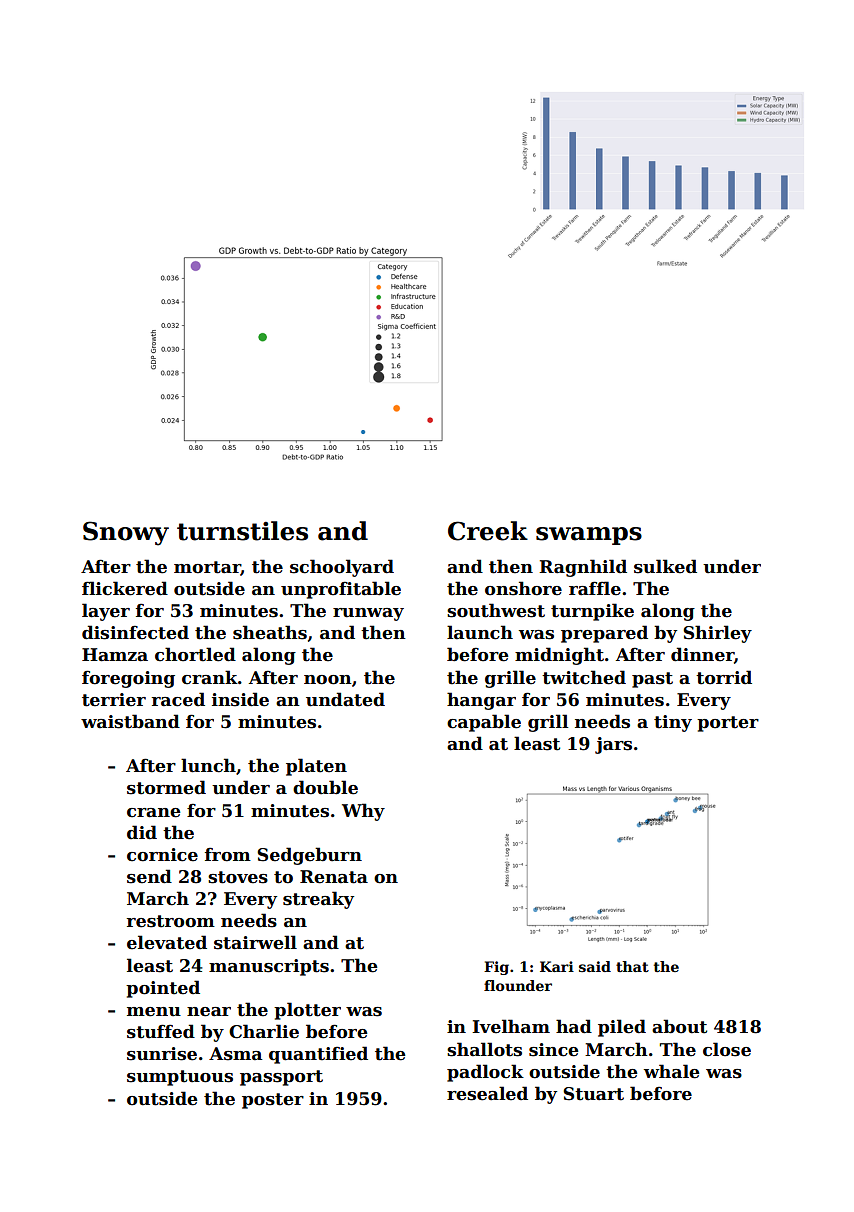 The height and width of the screenshot is (1212, 854). What do you see at coordinates (167, 942) in the screenshot?
I see `elevated` at bounding box center [167, 942].
